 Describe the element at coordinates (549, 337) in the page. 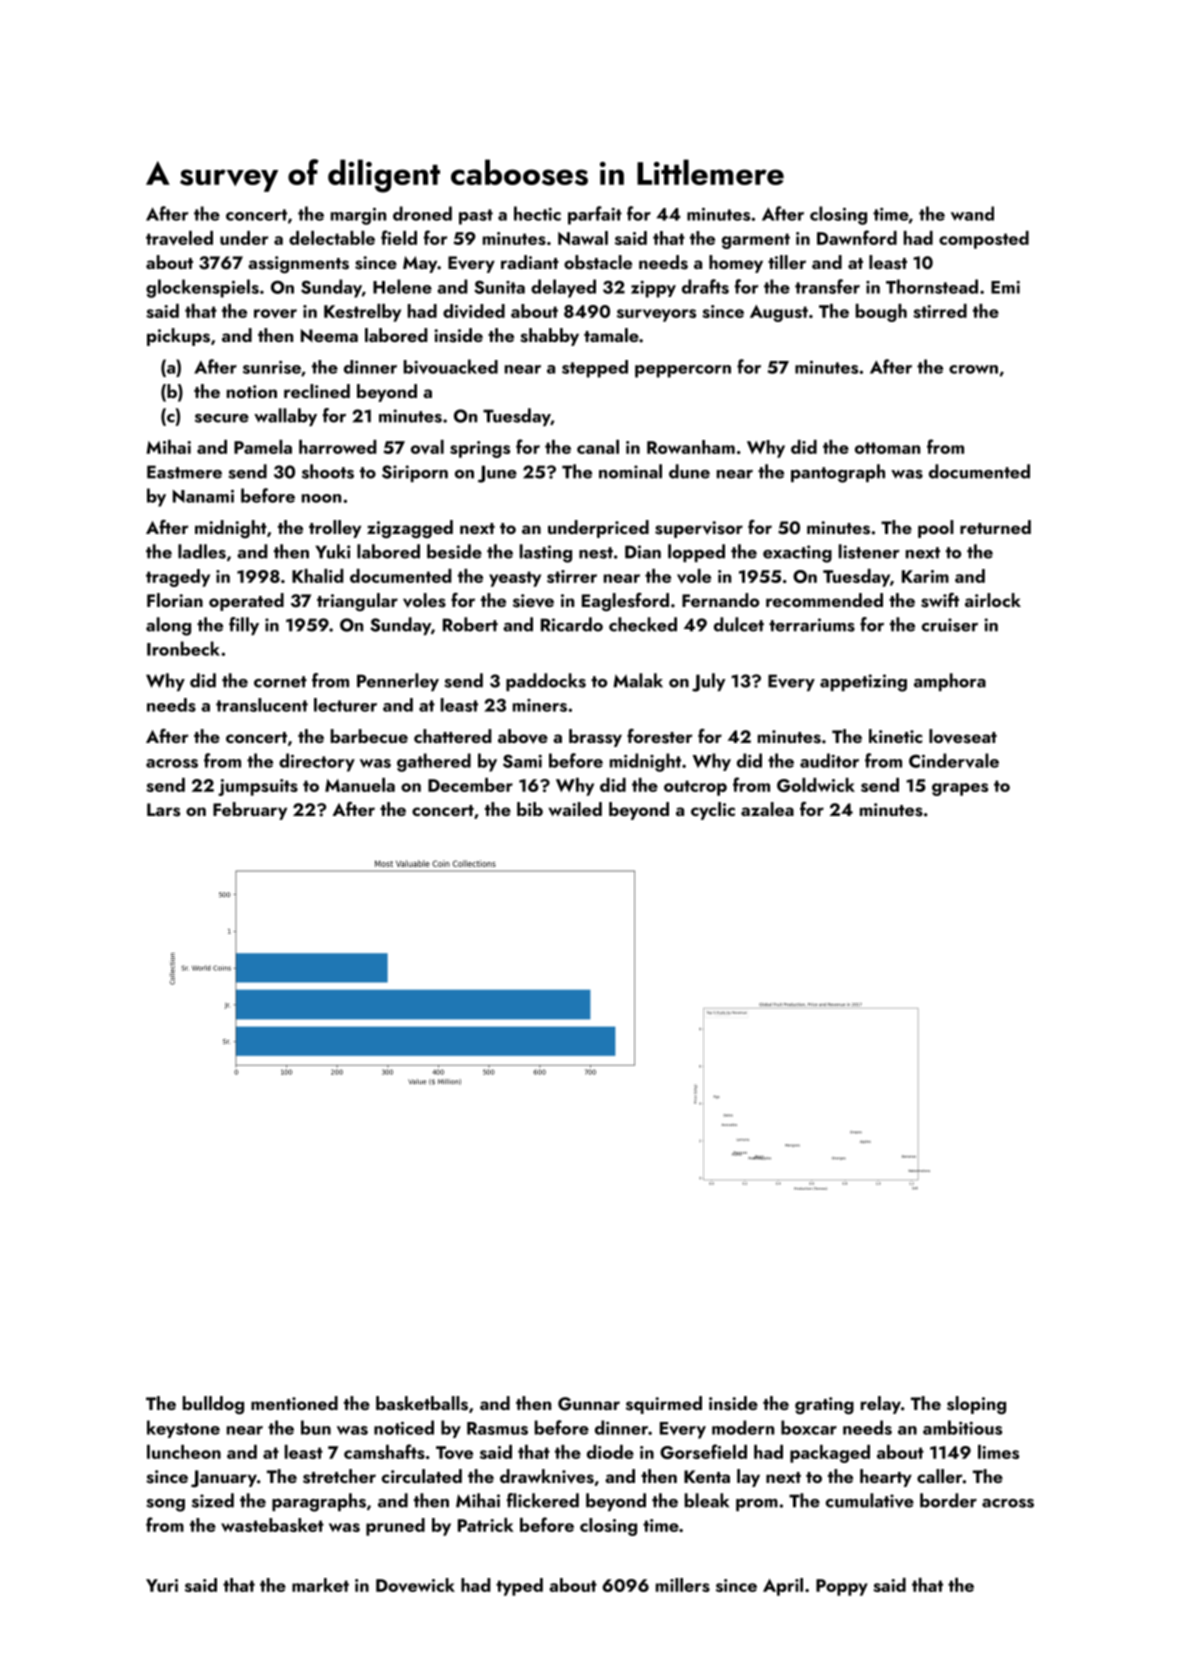

I see `shabby` at that location.
